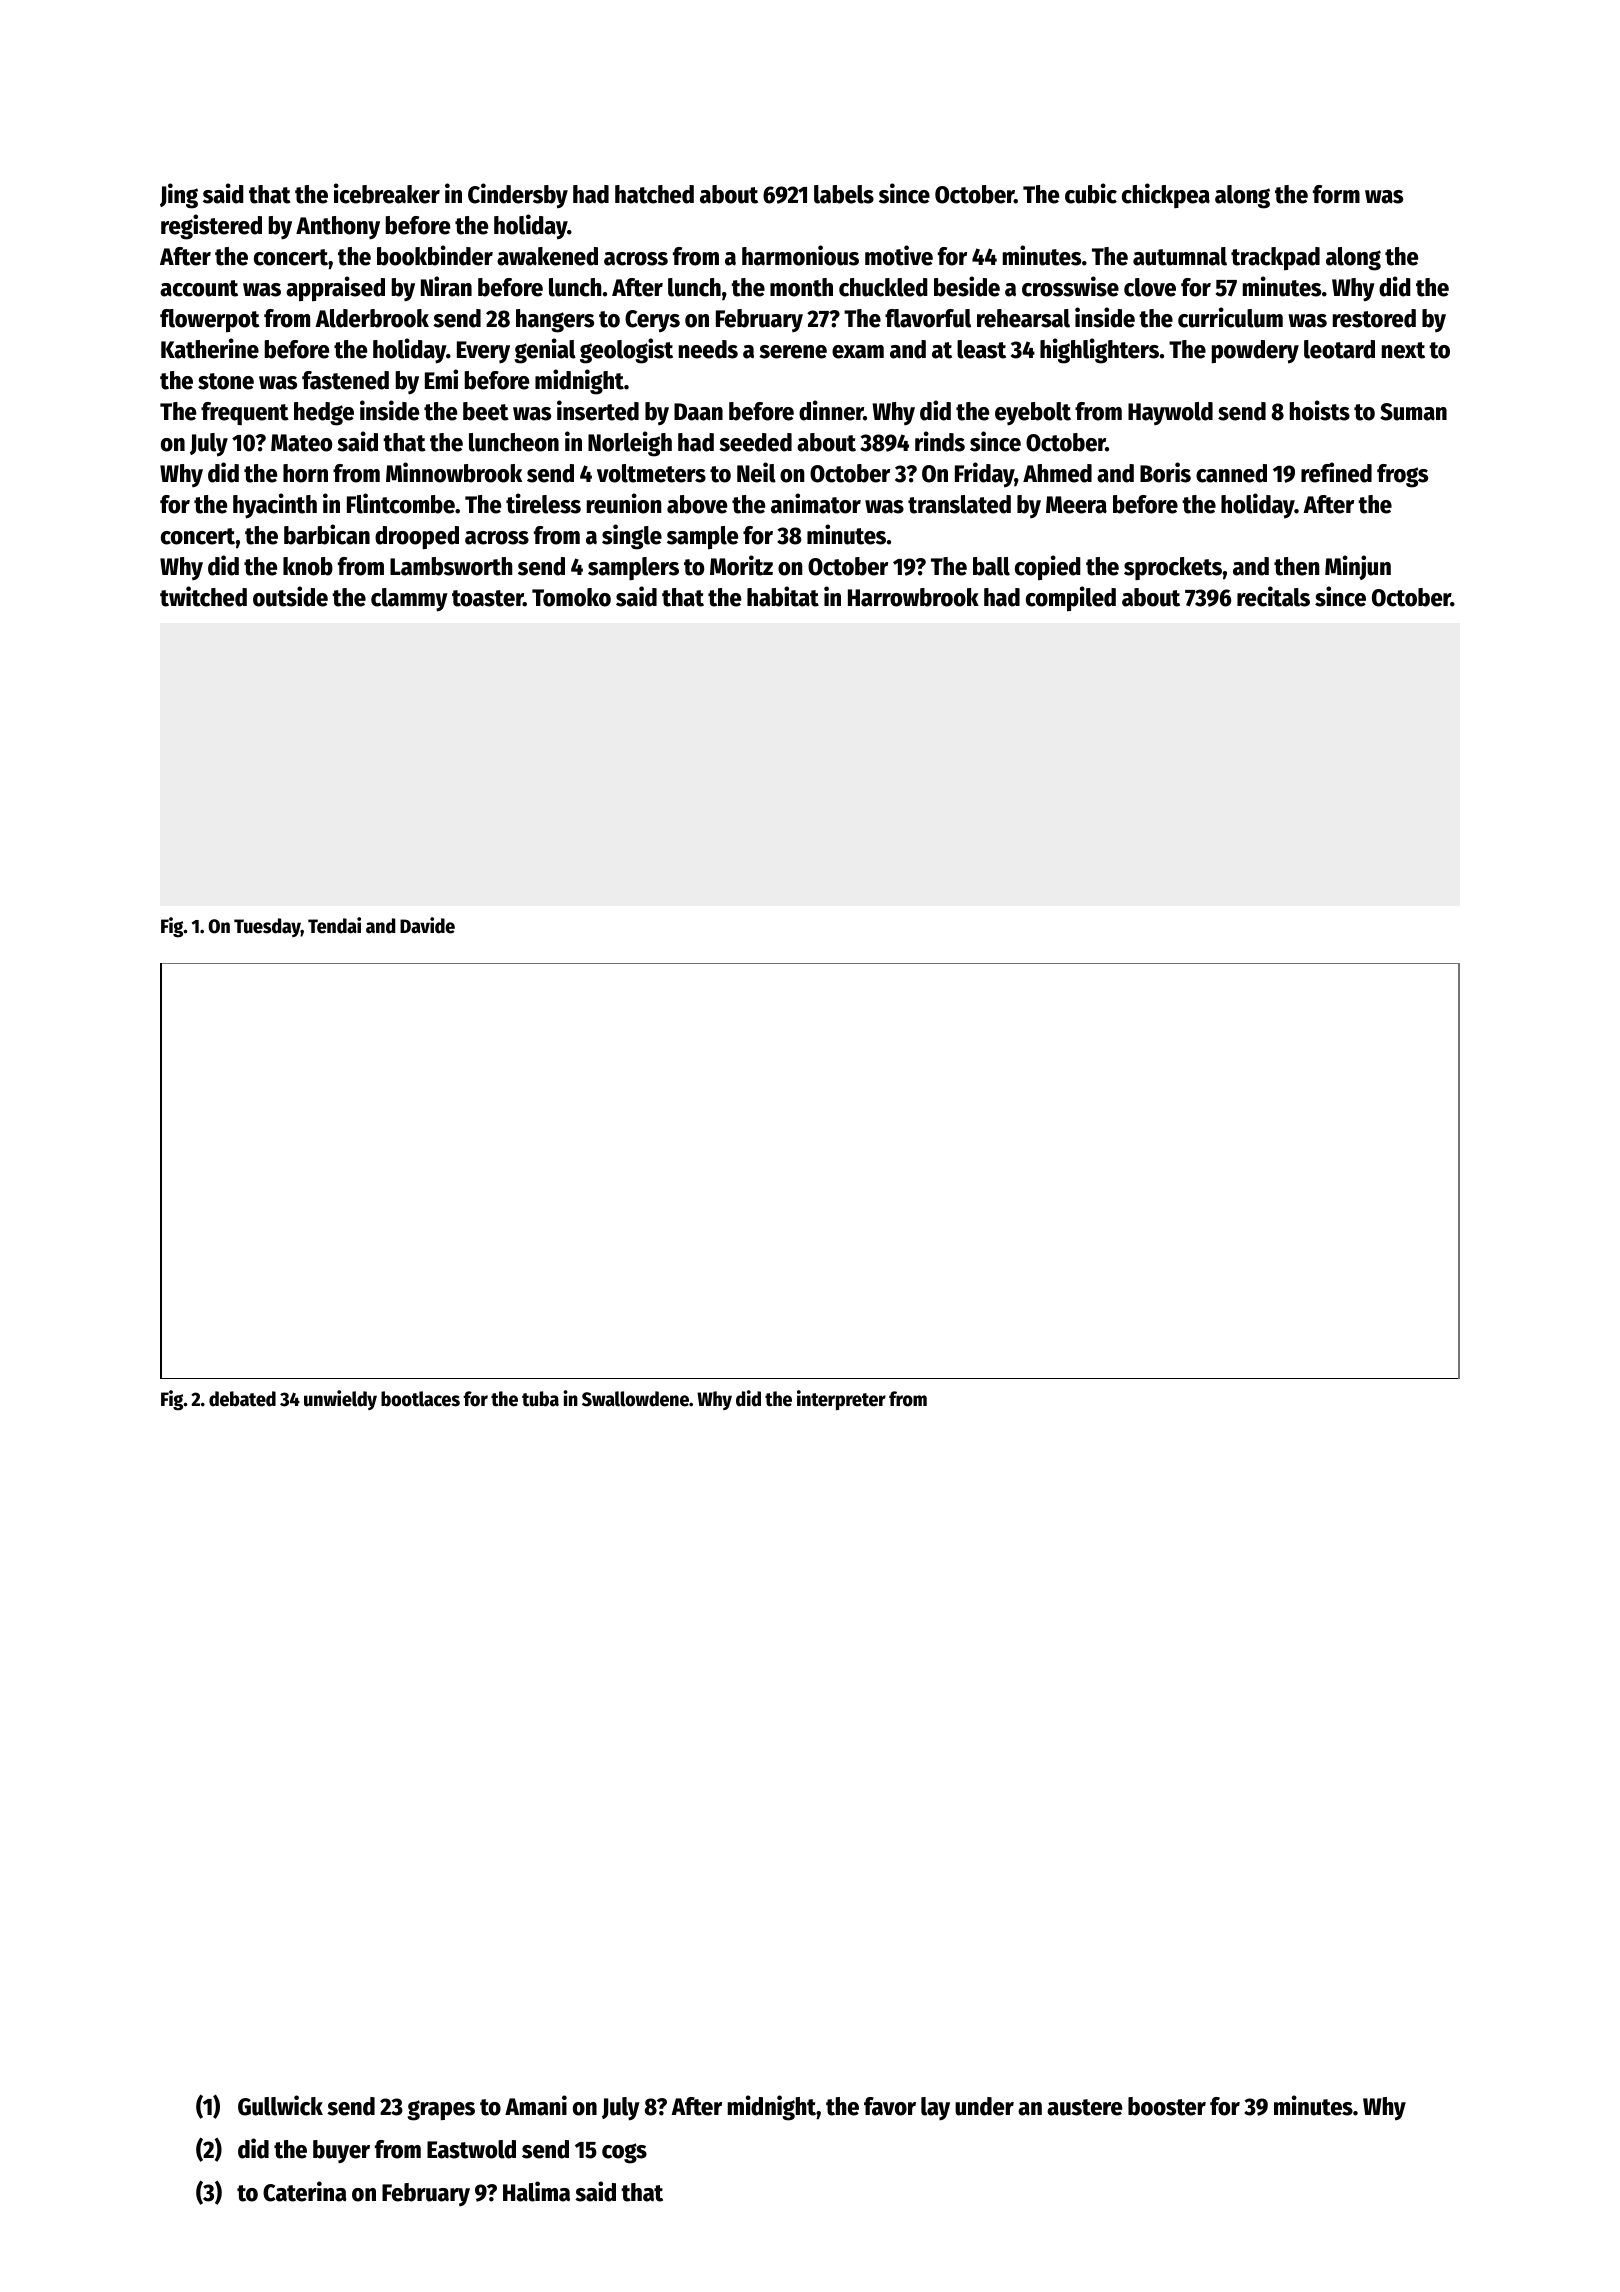 This screenshot has width=1620, height=2292. Describe the element at coordinates (635, 1399) in the screenshot. I see `Swallowdene` at that location.
